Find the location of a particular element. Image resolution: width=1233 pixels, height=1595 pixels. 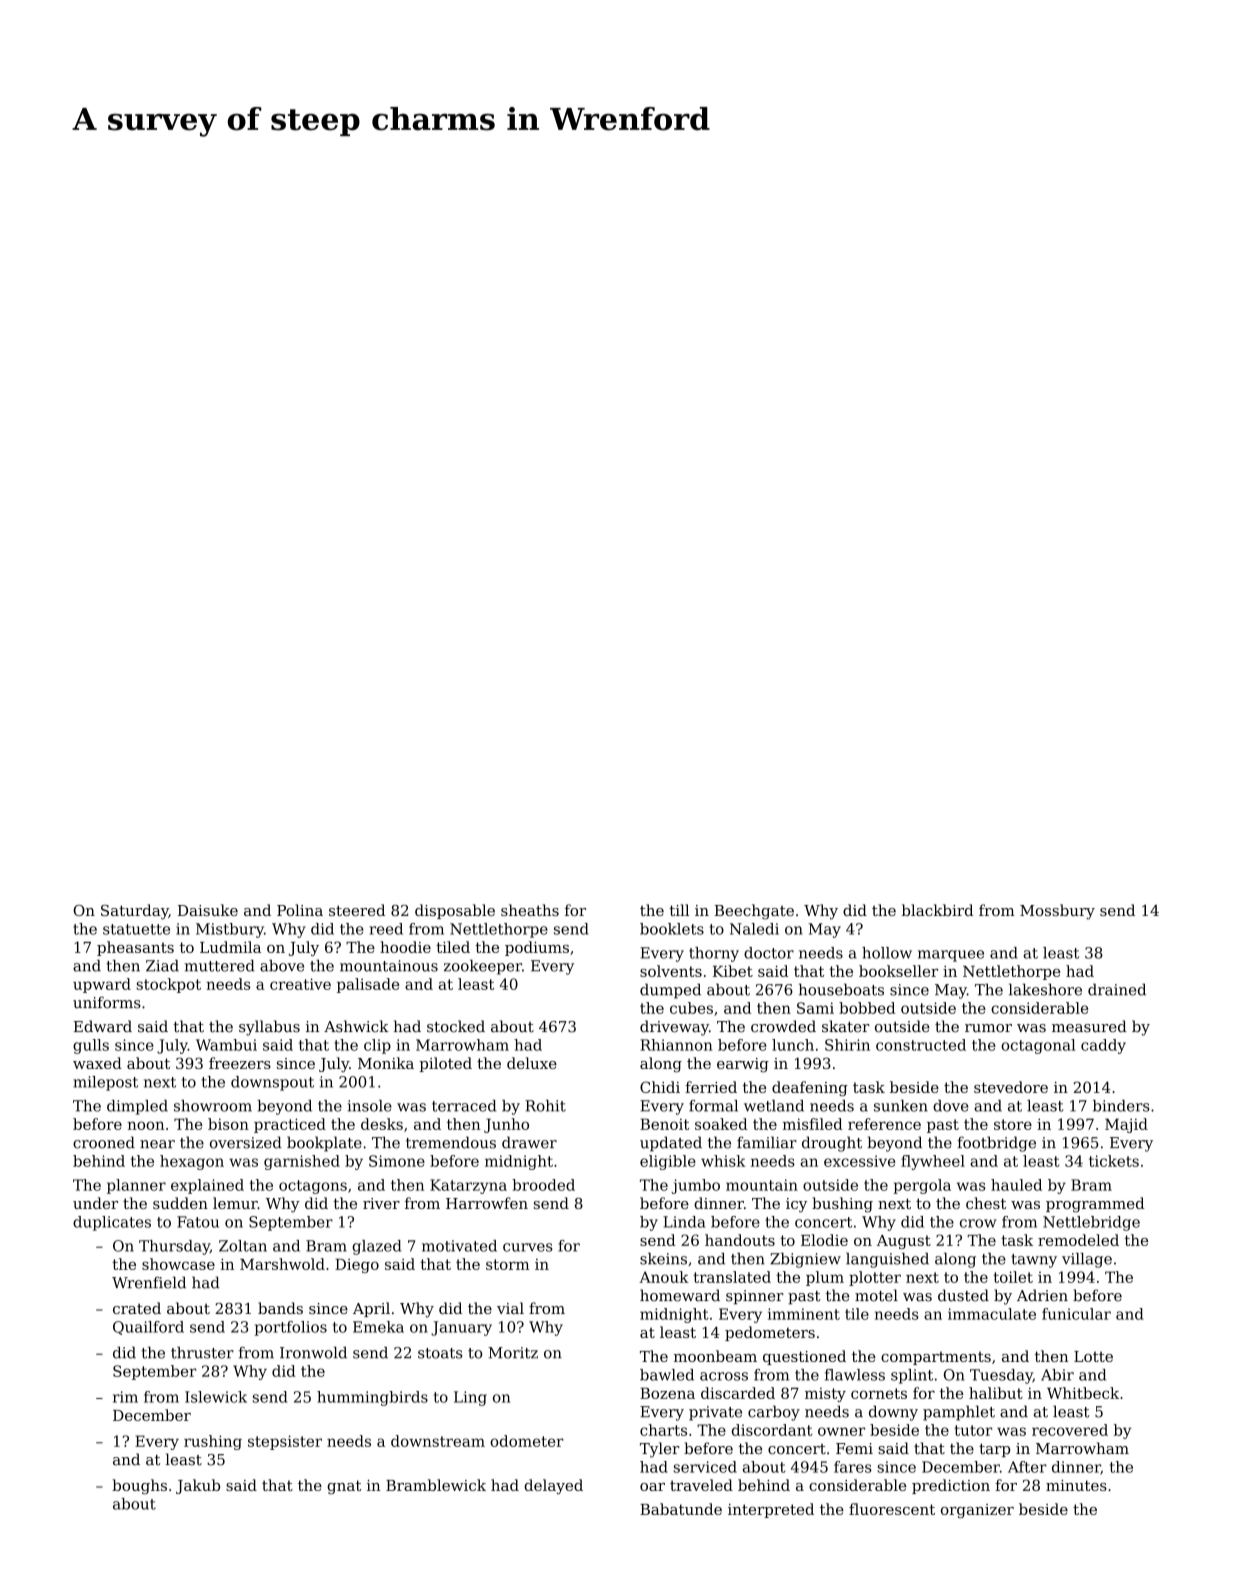

Ziad is located at coordinates (162, 966).
